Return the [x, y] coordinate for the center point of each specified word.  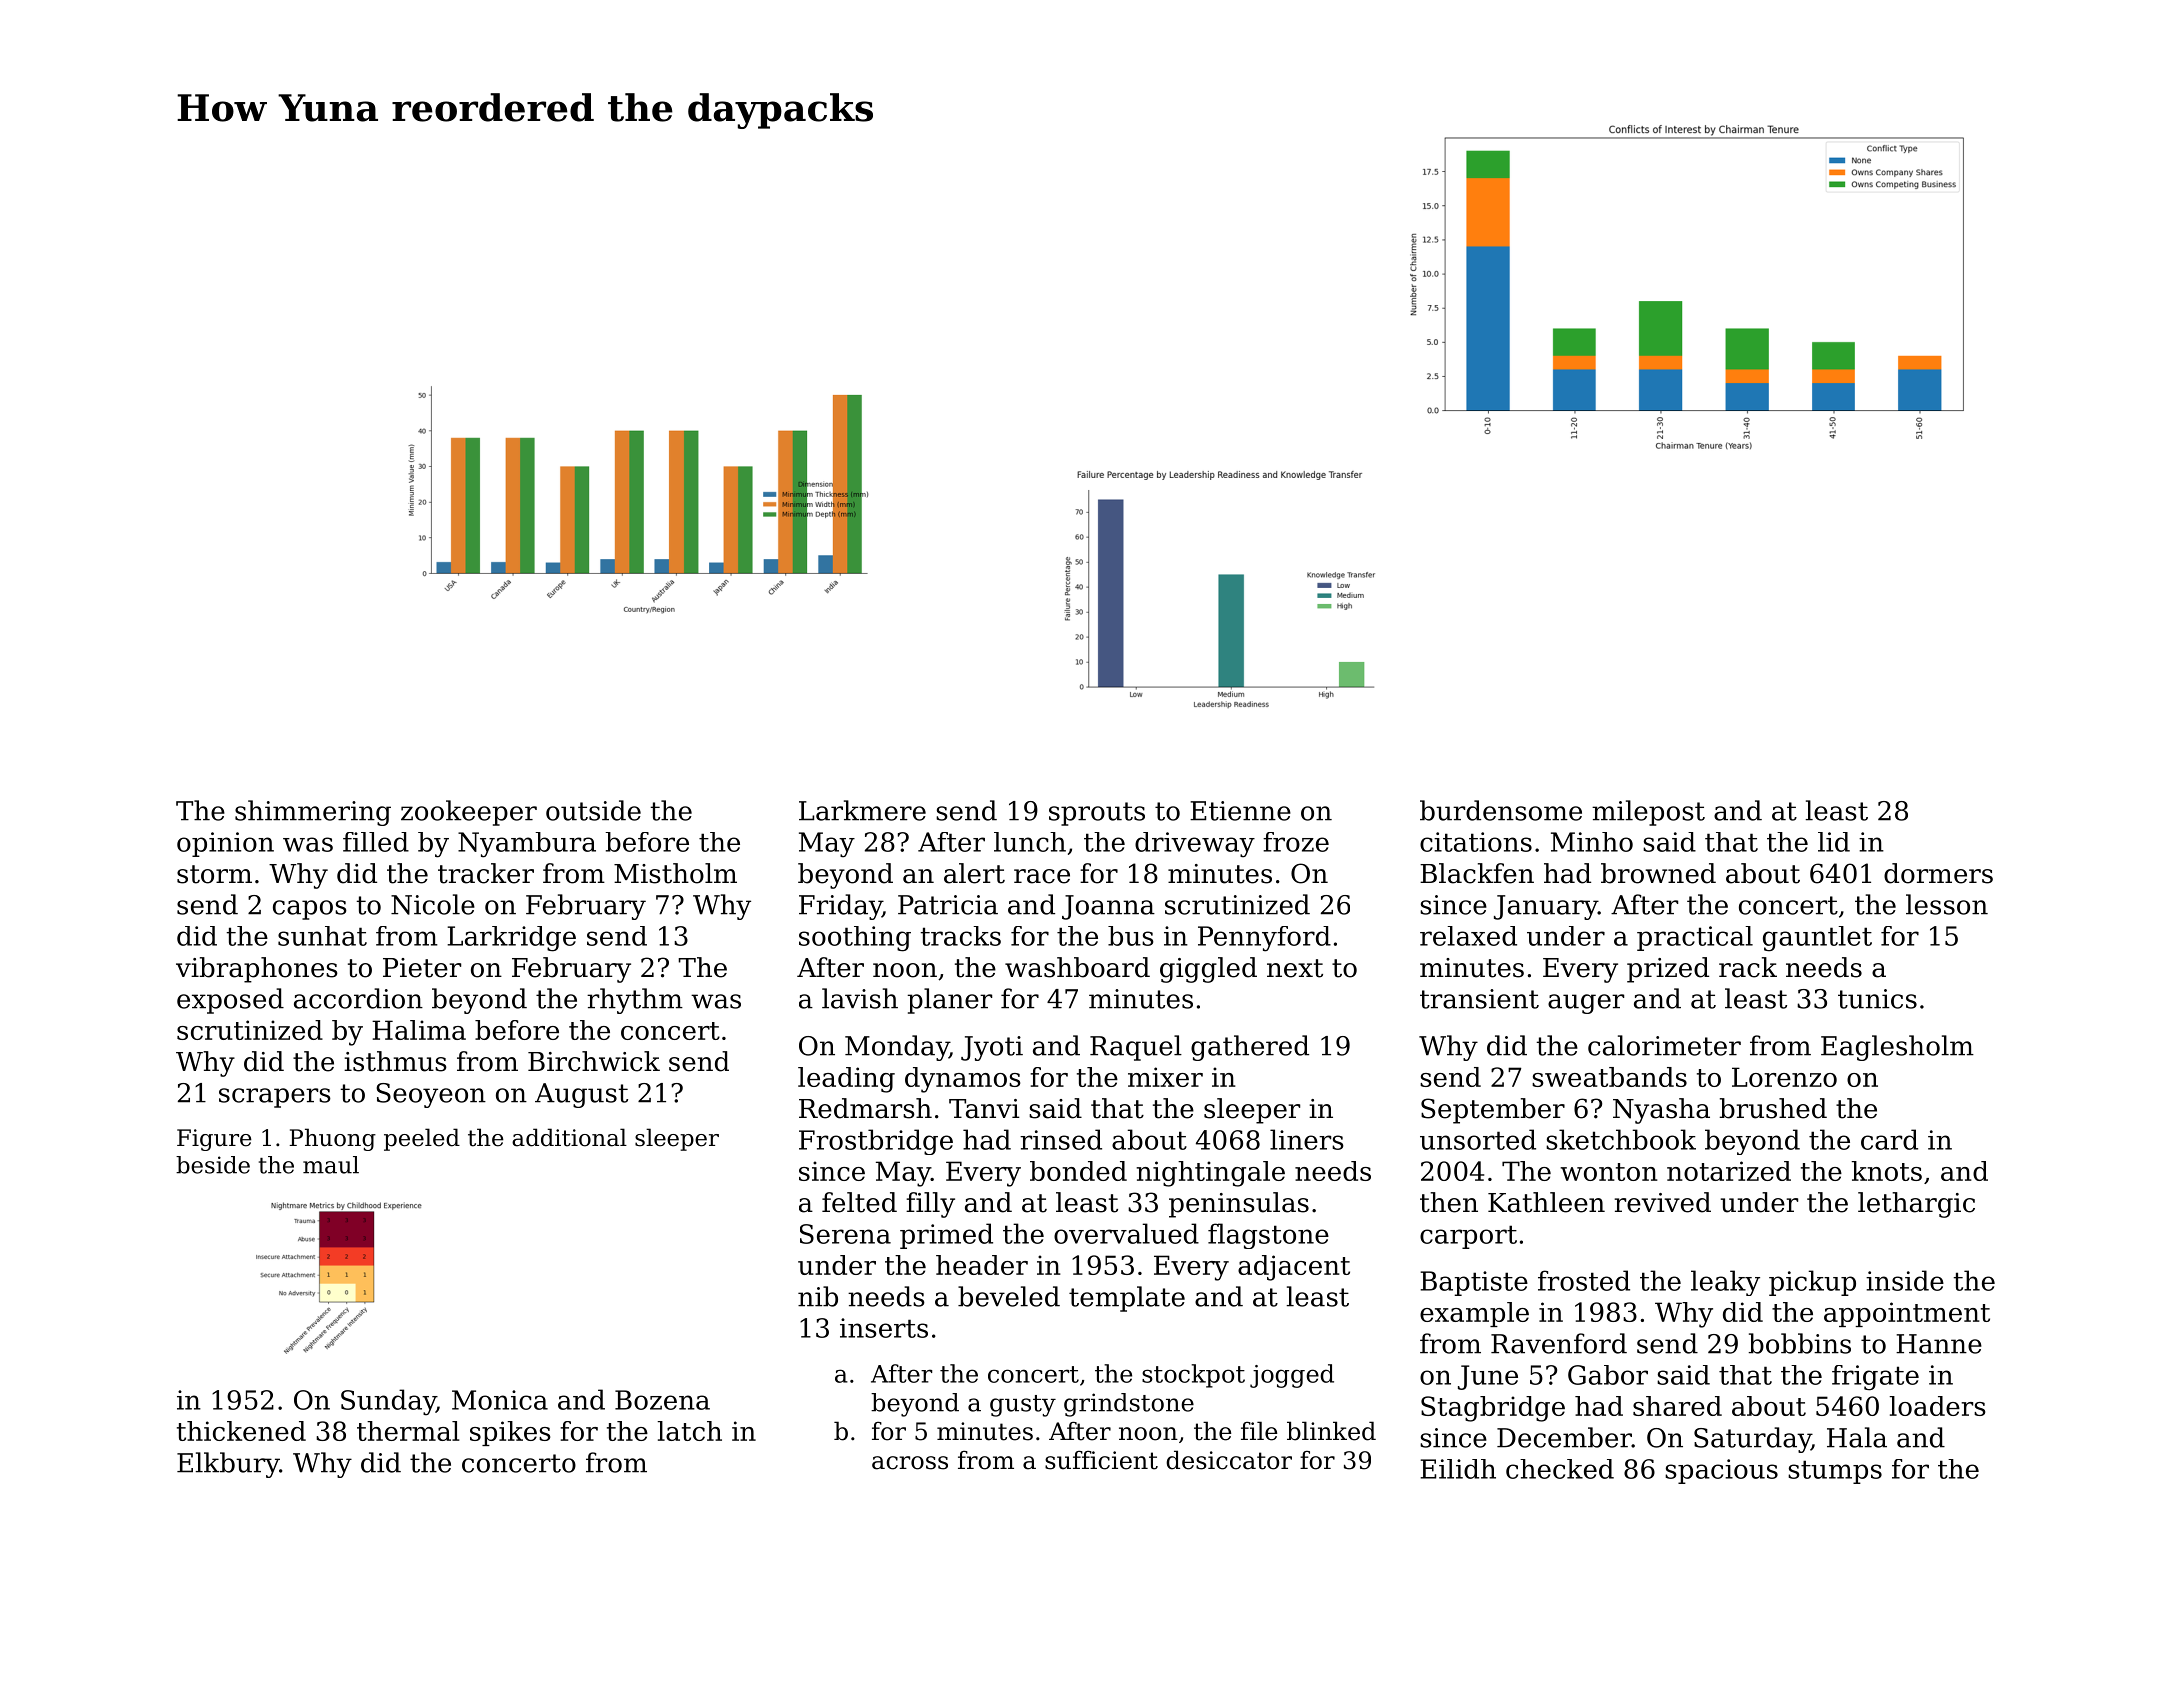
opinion [225, 844]
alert [974, 873]
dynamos [963, 1080]
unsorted [1478, 1139]
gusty [1023, 1406]
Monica [500, 1400]
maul [331, 1165]
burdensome [1501, 810]
